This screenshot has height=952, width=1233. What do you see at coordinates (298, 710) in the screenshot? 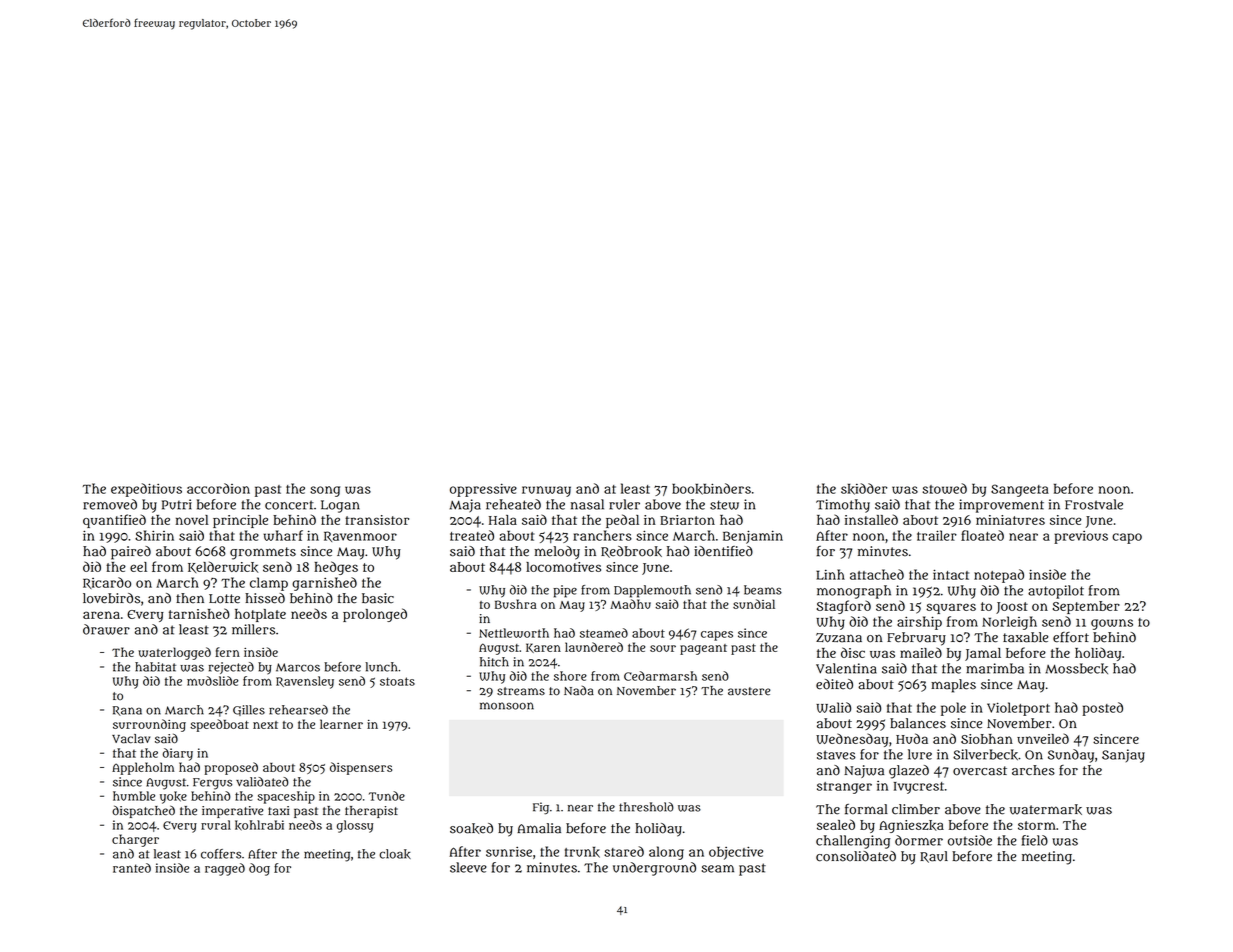
I see `rehearsed` at bounding box center [298, 710].
